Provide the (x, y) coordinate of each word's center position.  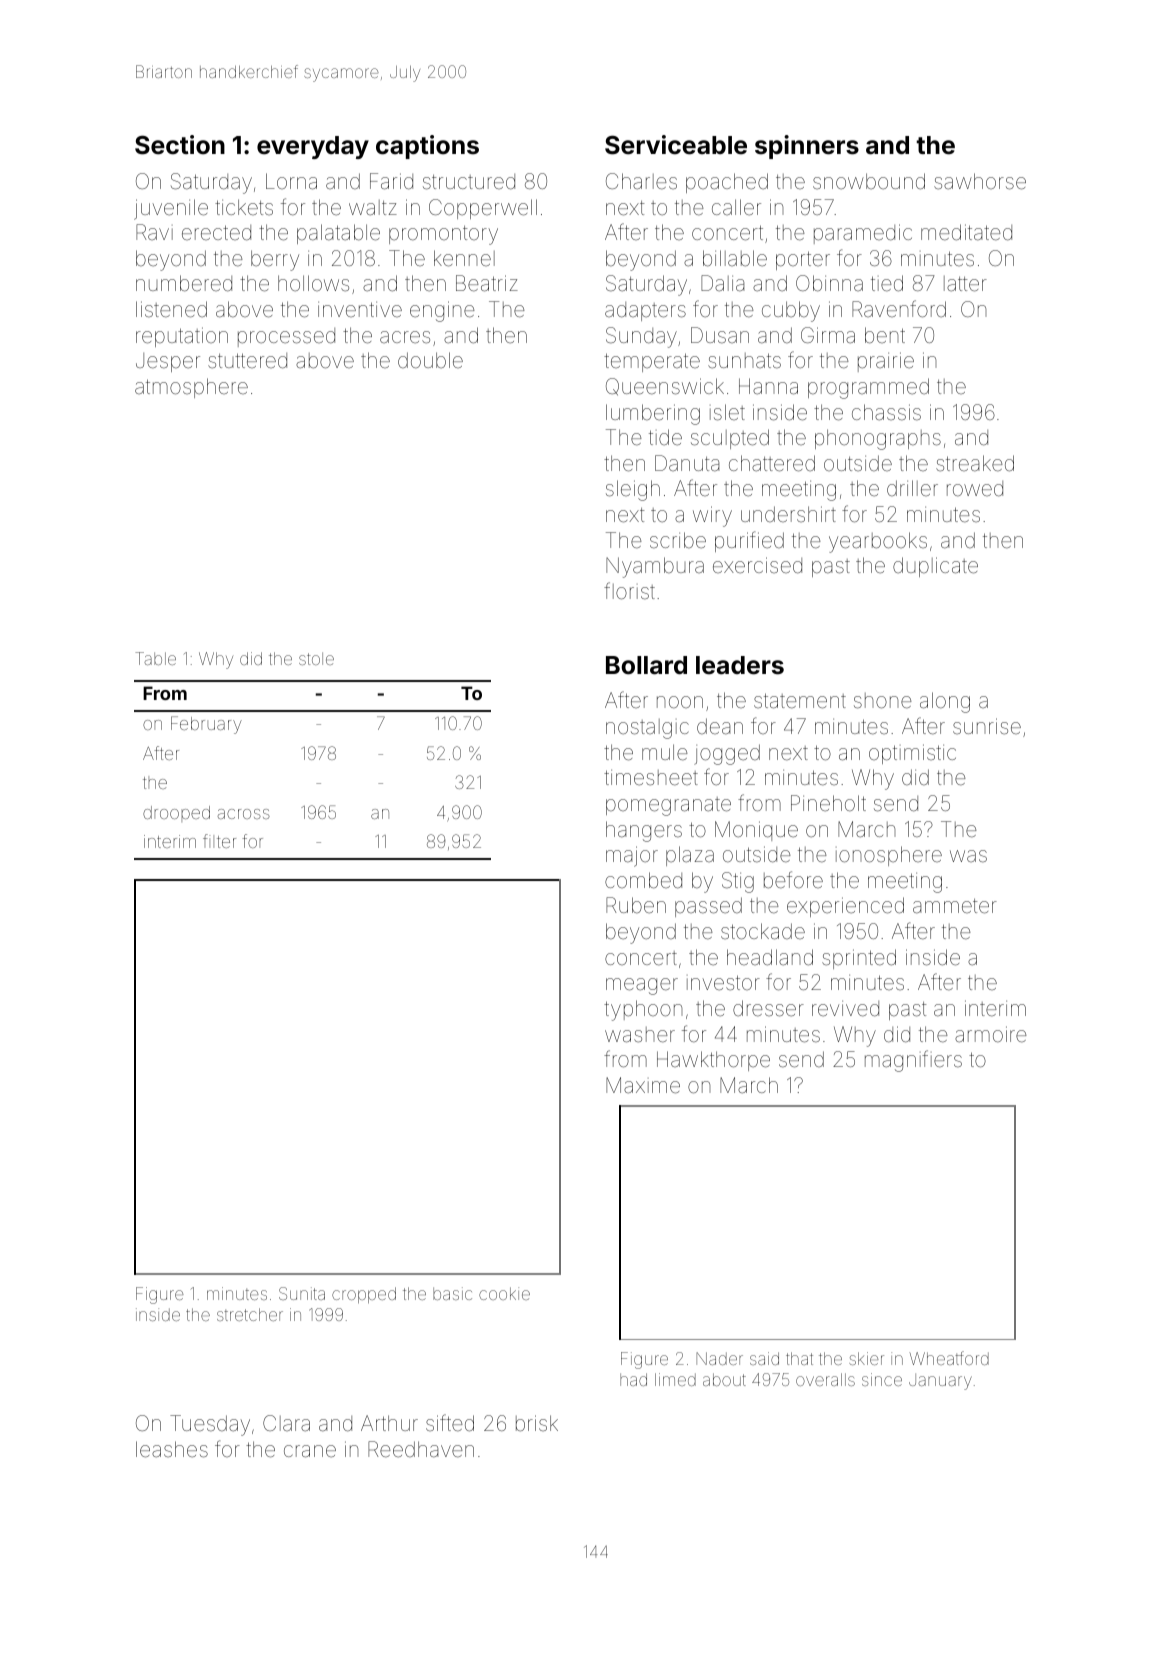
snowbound (869, 181)
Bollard (646, 665)
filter (219, 841)
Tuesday (210, 1425)
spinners (807, 147)
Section (180, 145)
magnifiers (913, 1061)
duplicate (935, 567)
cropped (364, 1295)
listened (171, 309)
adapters (645, 311)
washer (640, 1035)
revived (845, 1009)
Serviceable (676, 145)
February (206, 725)
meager (642, 986)
